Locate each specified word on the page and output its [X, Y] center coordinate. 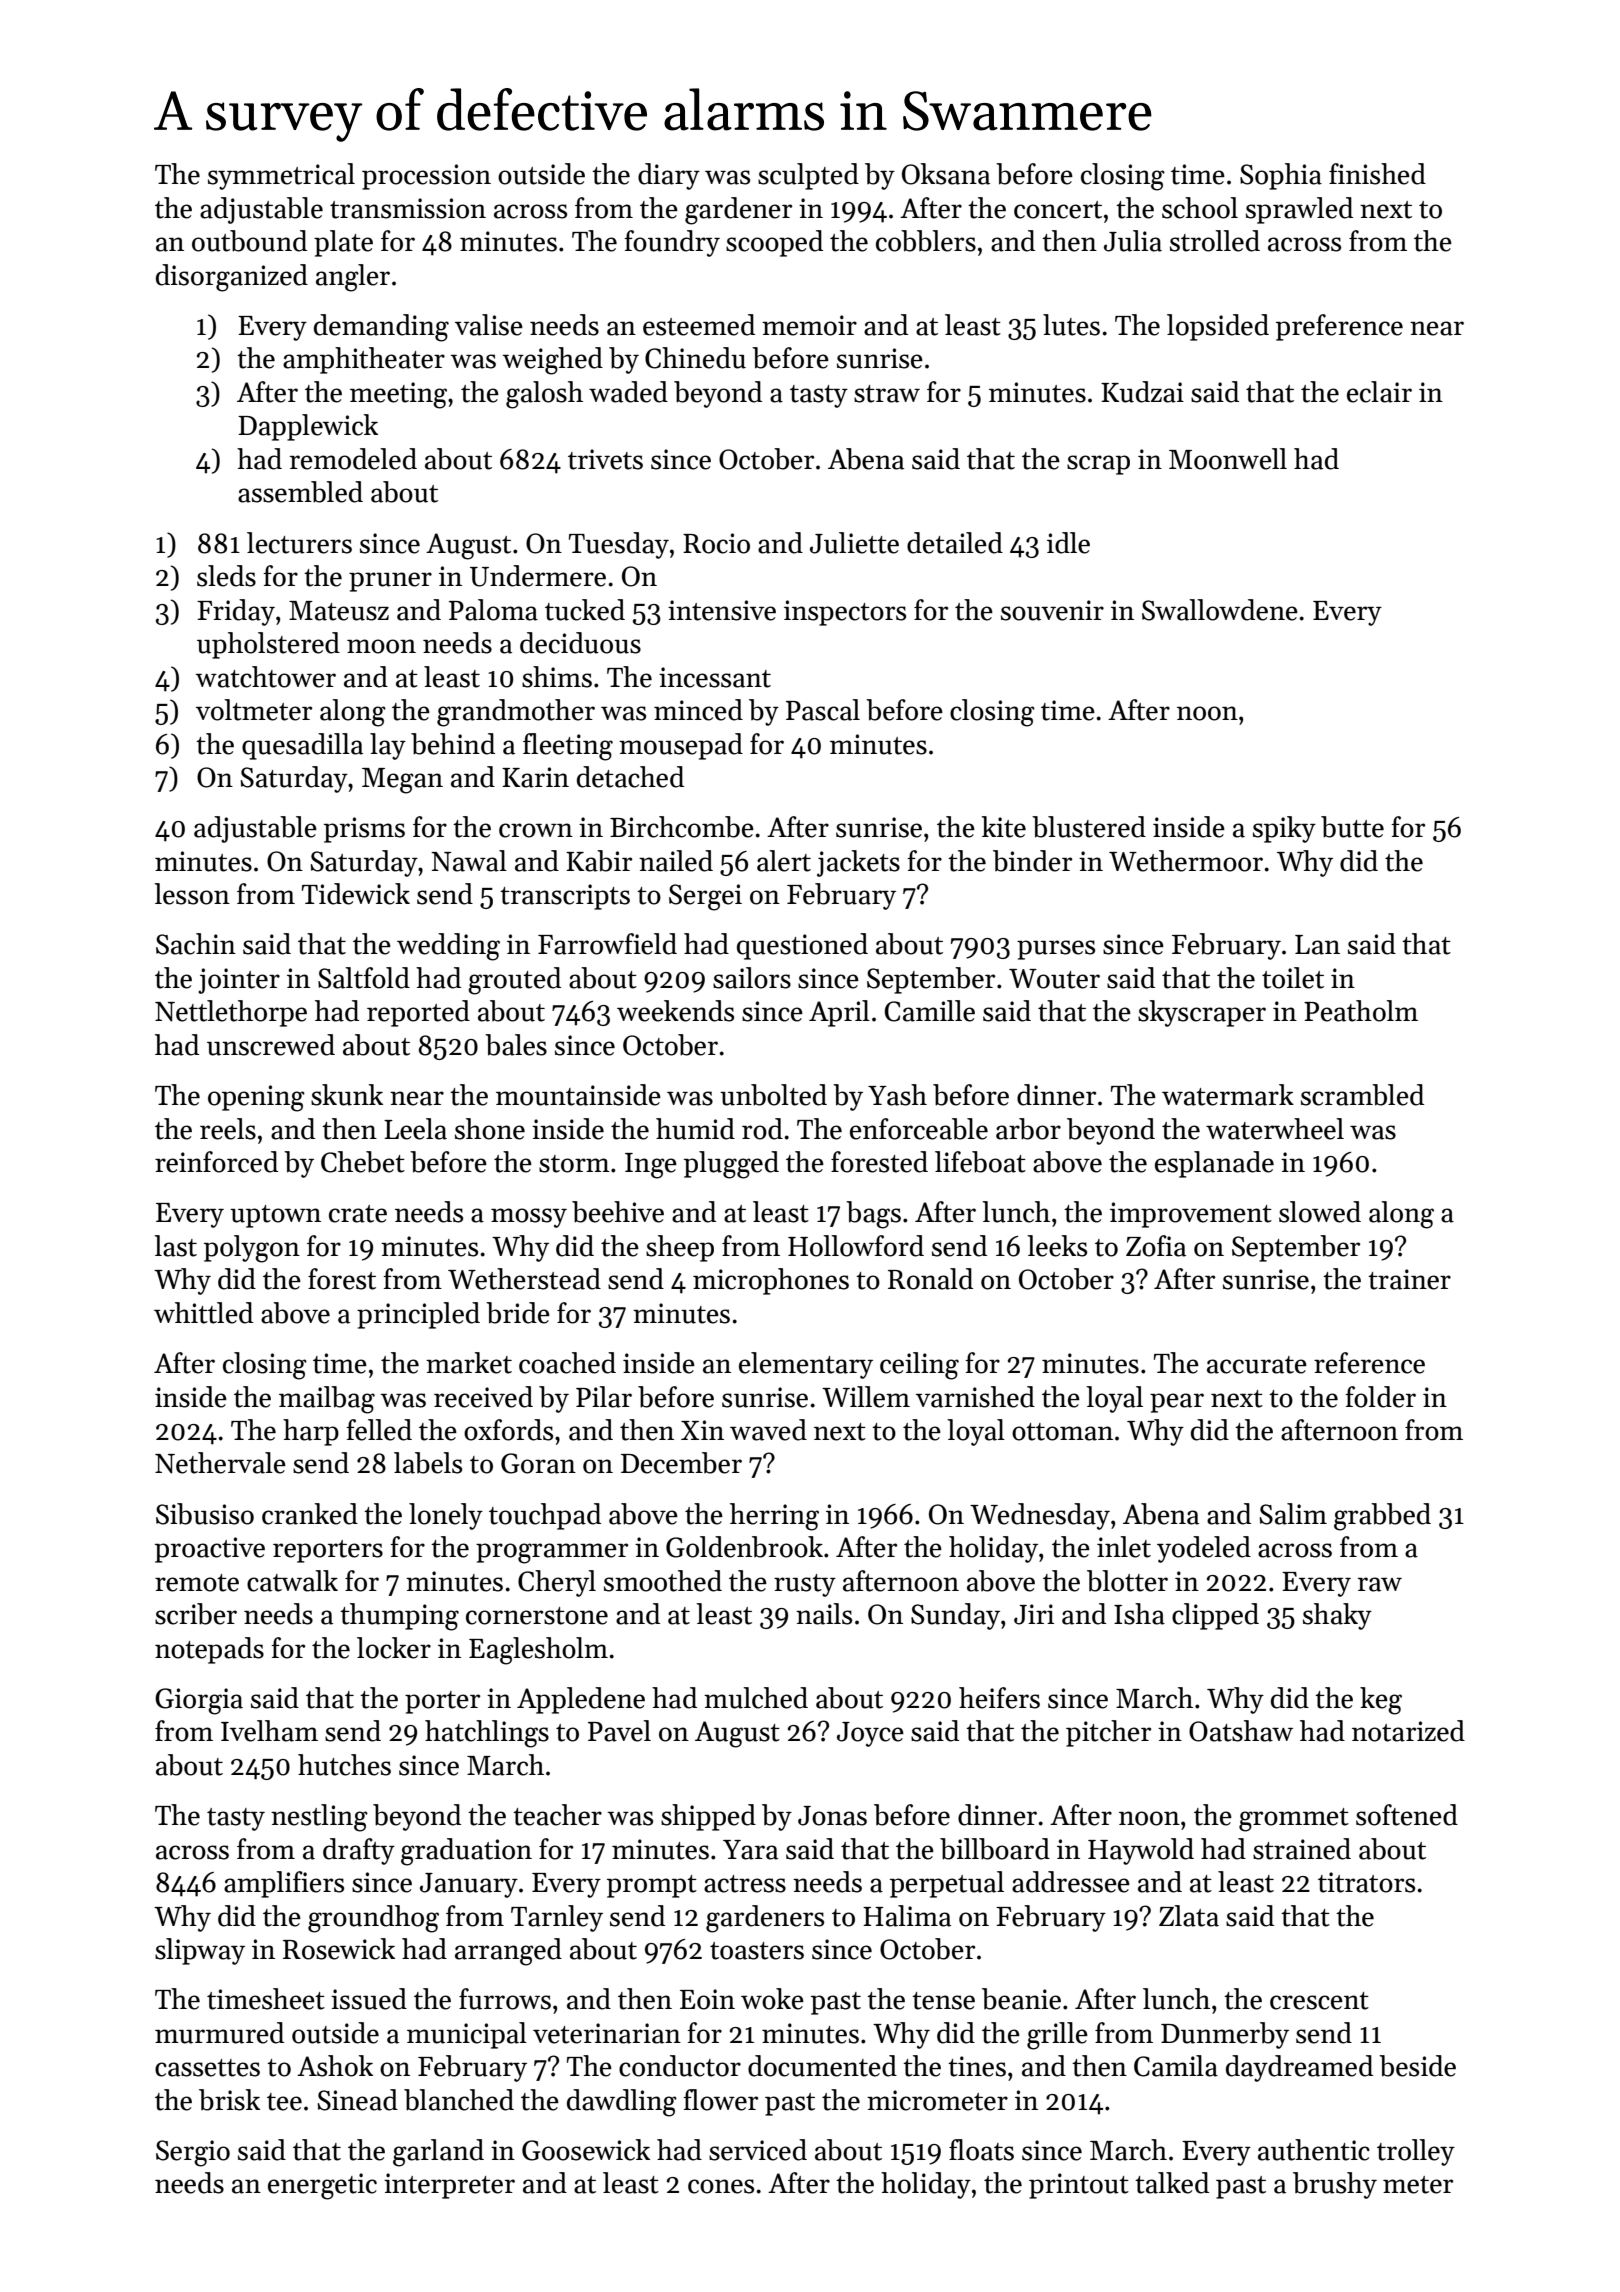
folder [1380, 1397]
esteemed [699, 325]
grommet [1294, 1820]
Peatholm [1361, 1011]
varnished [975, 1397]
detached [630, 777]
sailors [752, 978]
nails [824, 1614]
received [483, 1397]
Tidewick [356, 894]
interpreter [449, 2186]
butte [1352, 827]
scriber [196, 1614]
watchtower [265, 677]
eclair [1379, 392]
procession [426, 177]
